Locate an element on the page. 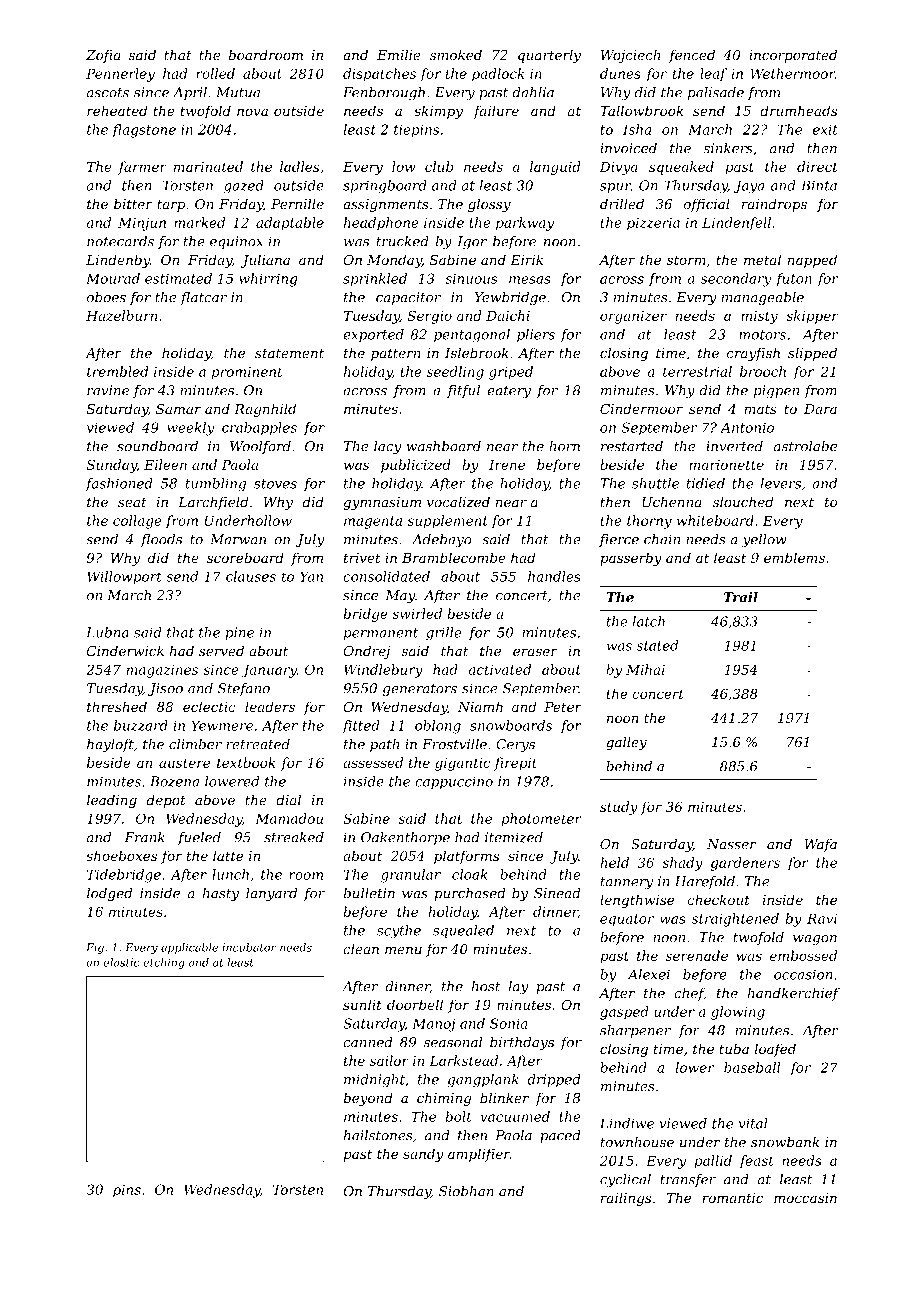 This document has width=924, height=1308. eatery is located at coordinates (509, 392).
